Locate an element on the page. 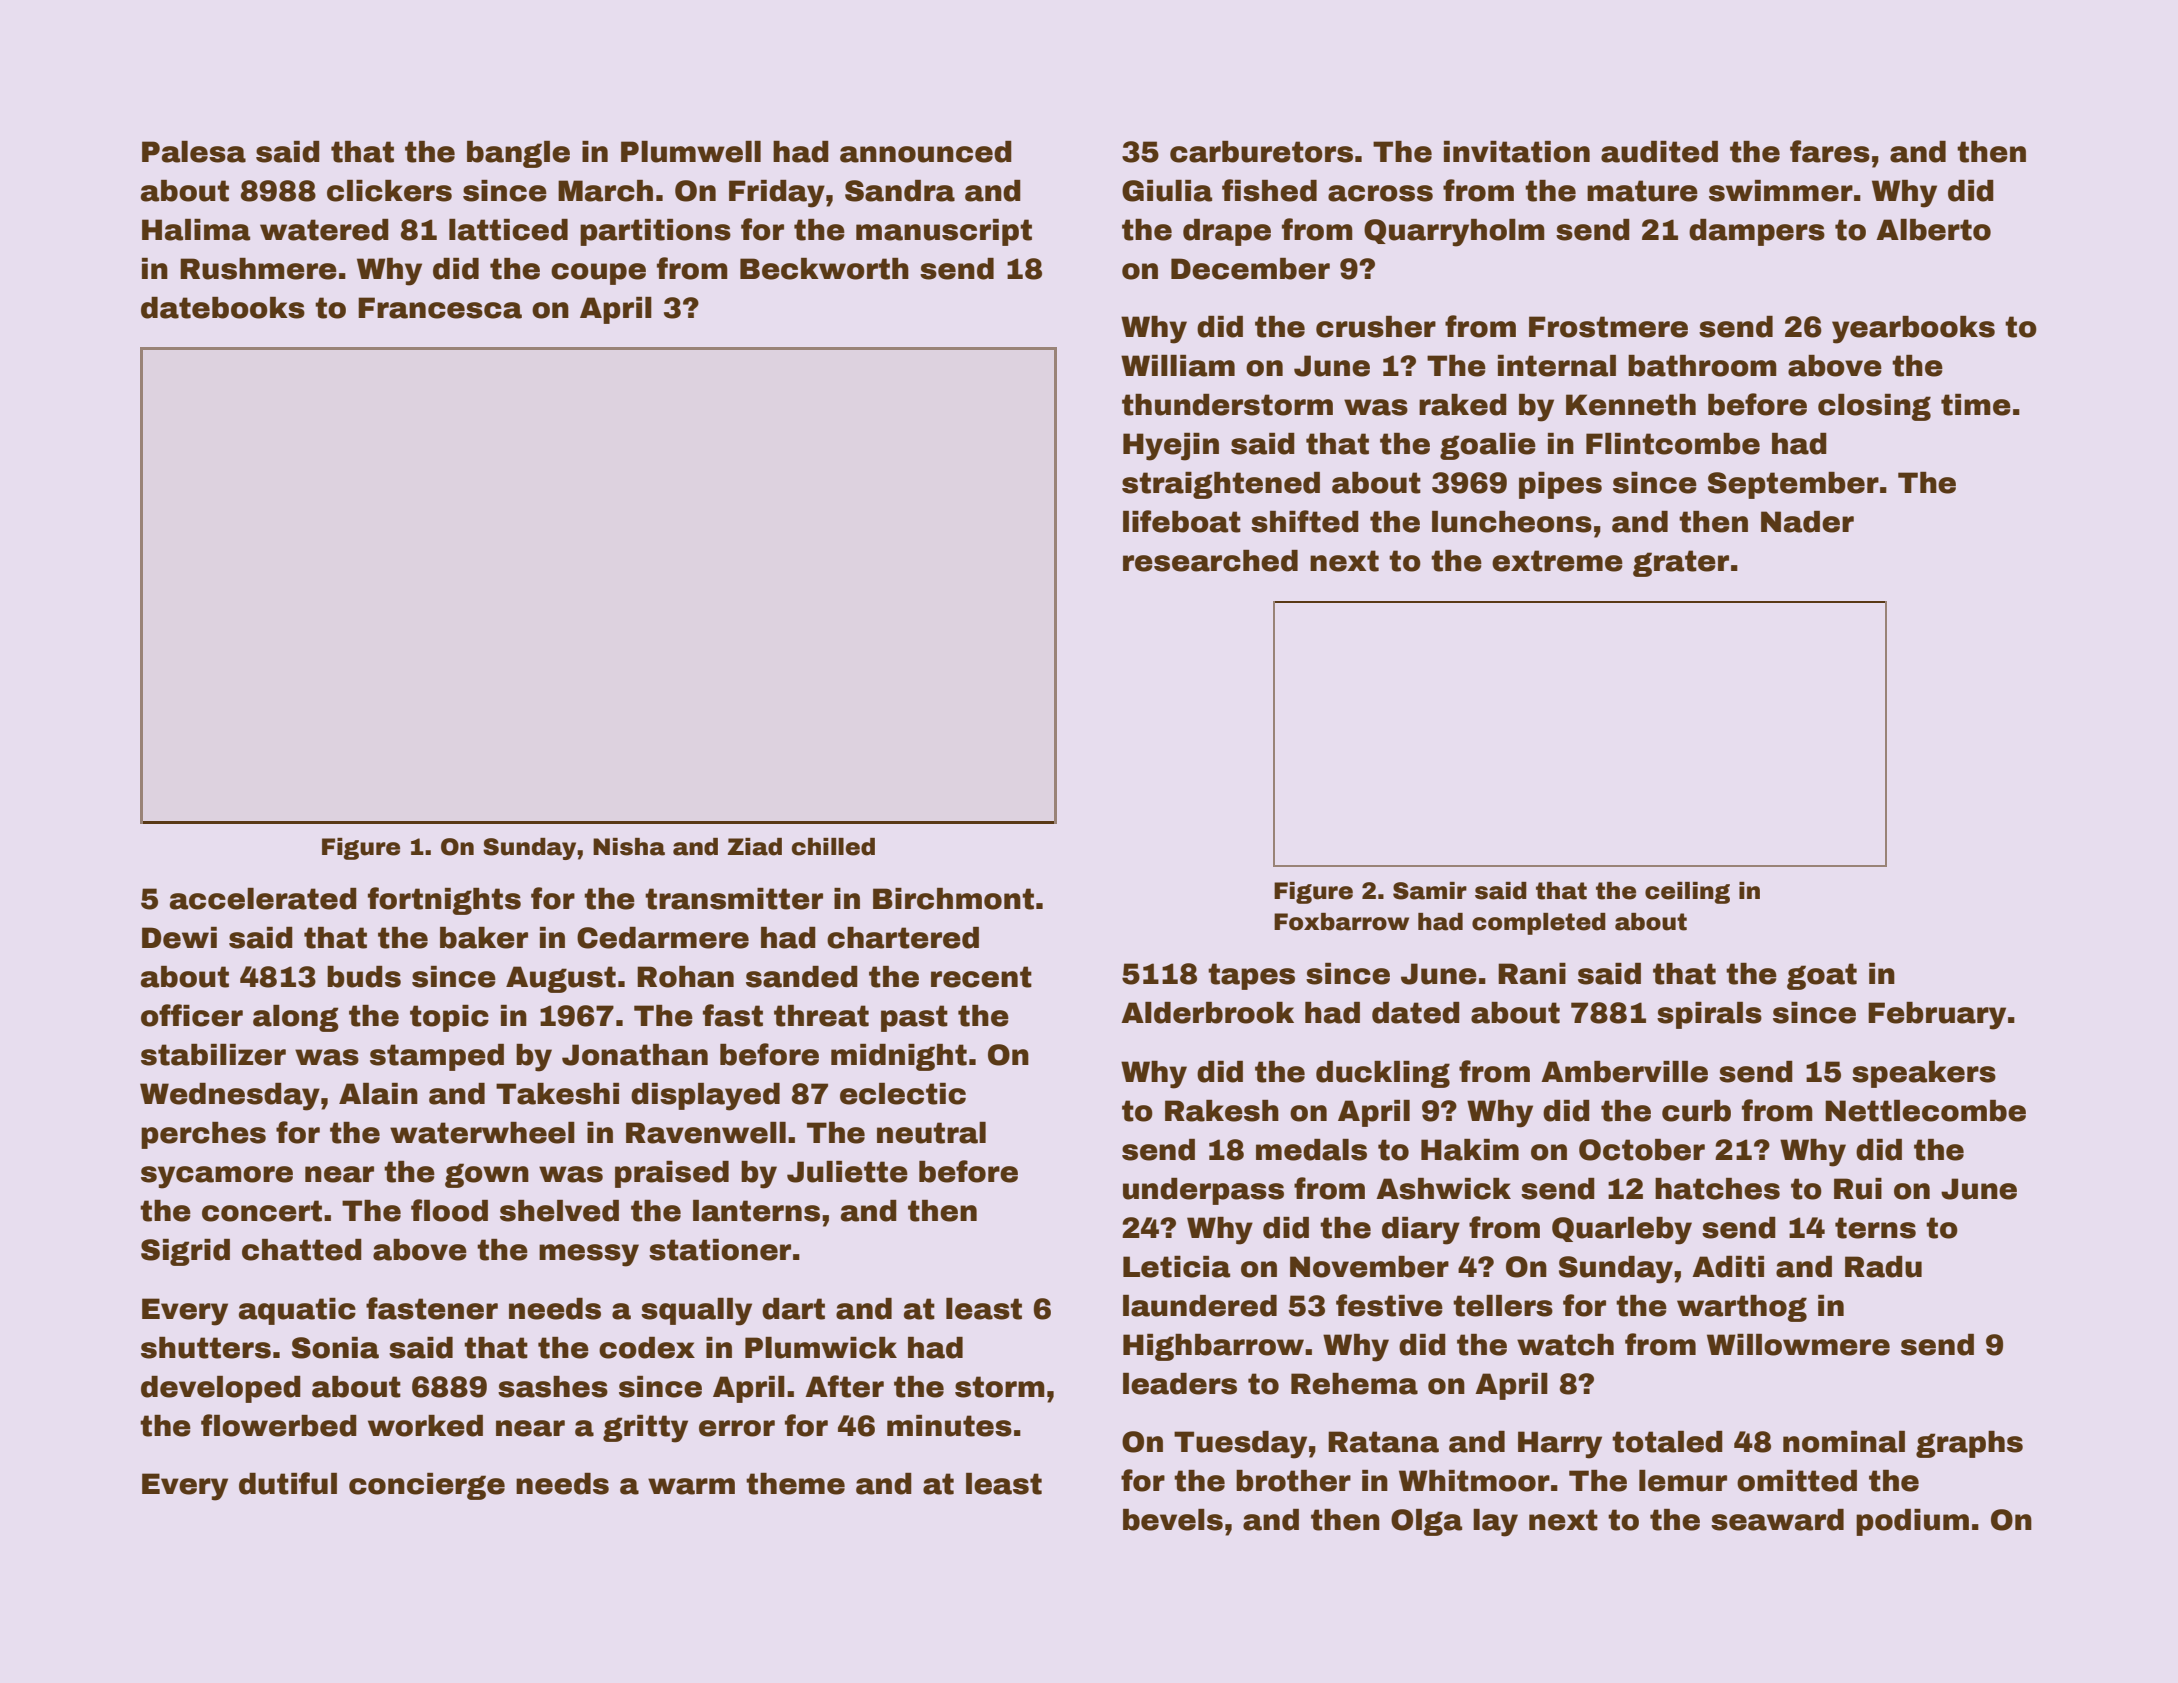 This image has width=2178, height=1683. Rehema is located at coordinates (1354, 1384).
